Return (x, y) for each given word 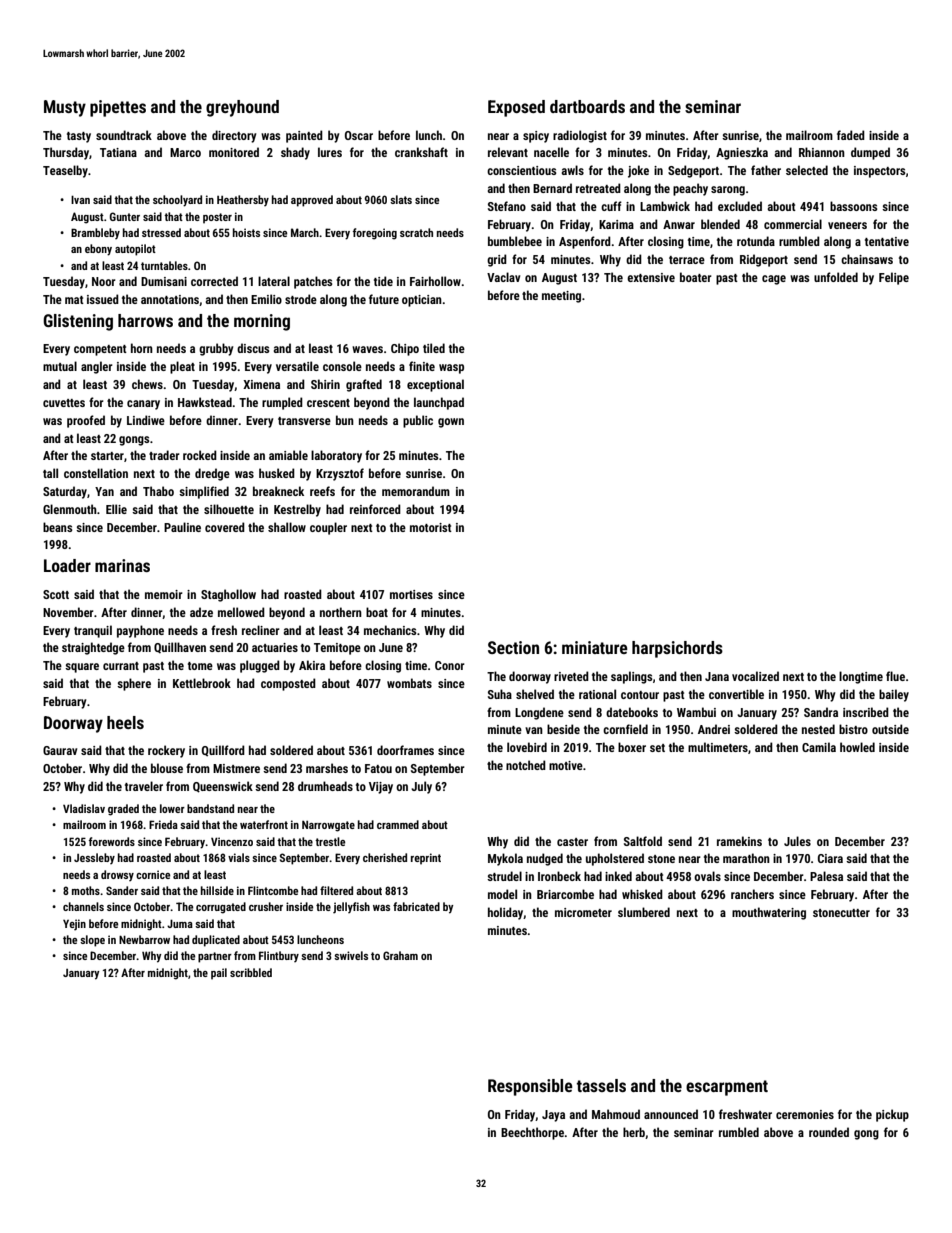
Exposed (516, 108)
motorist (431, 527)
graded (123, 810)
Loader (67, 565)
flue (895, 676)
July (421, 787)
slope (92, 941)
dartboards (587, 106)
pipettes (118, 108)
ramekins (739, 841)
